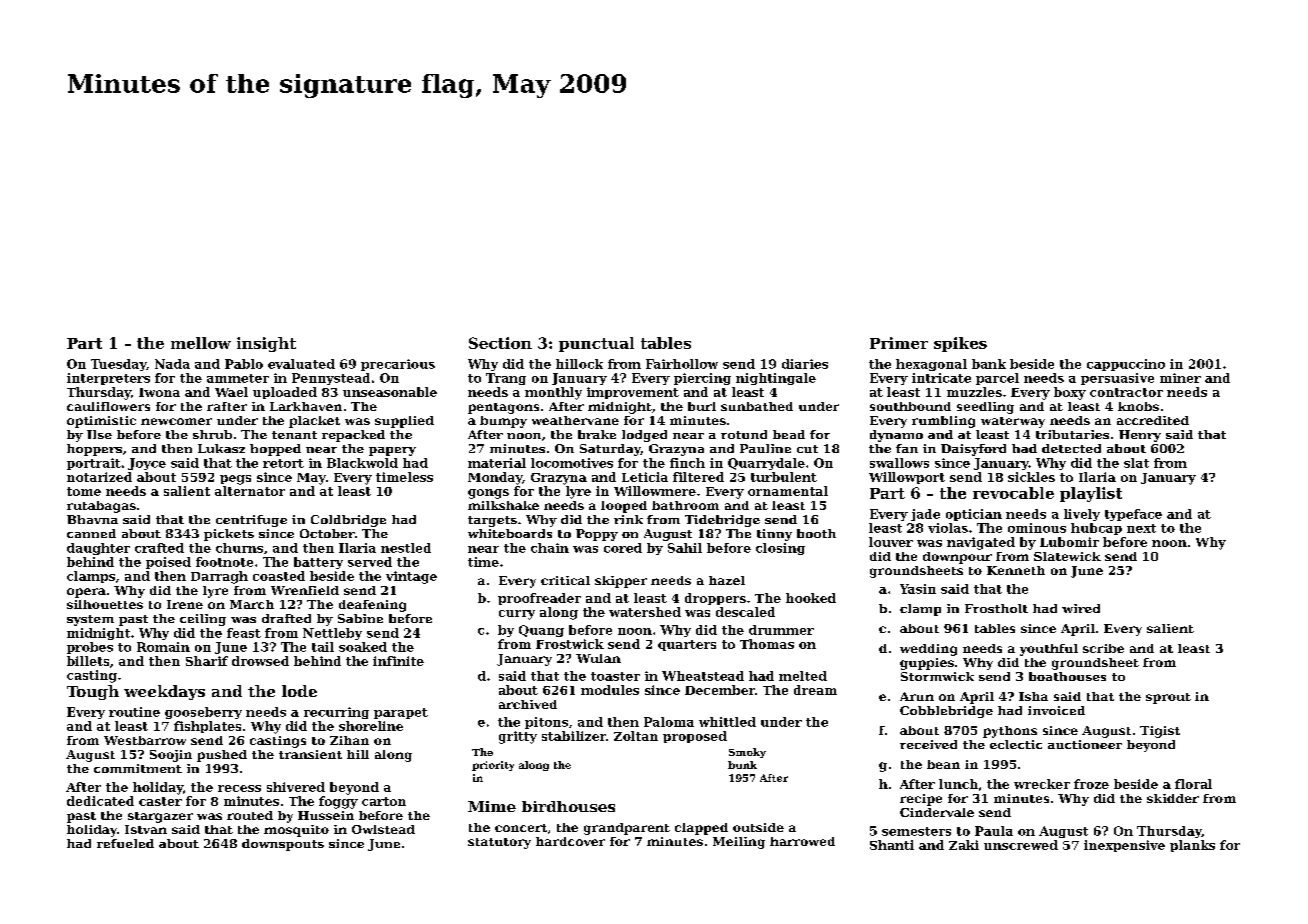 The image size is (1308, 924). What do you see at coordinates (1016, 570) in the screenshot?
I see `Kenneth` at bounding box center [1016, 570].
